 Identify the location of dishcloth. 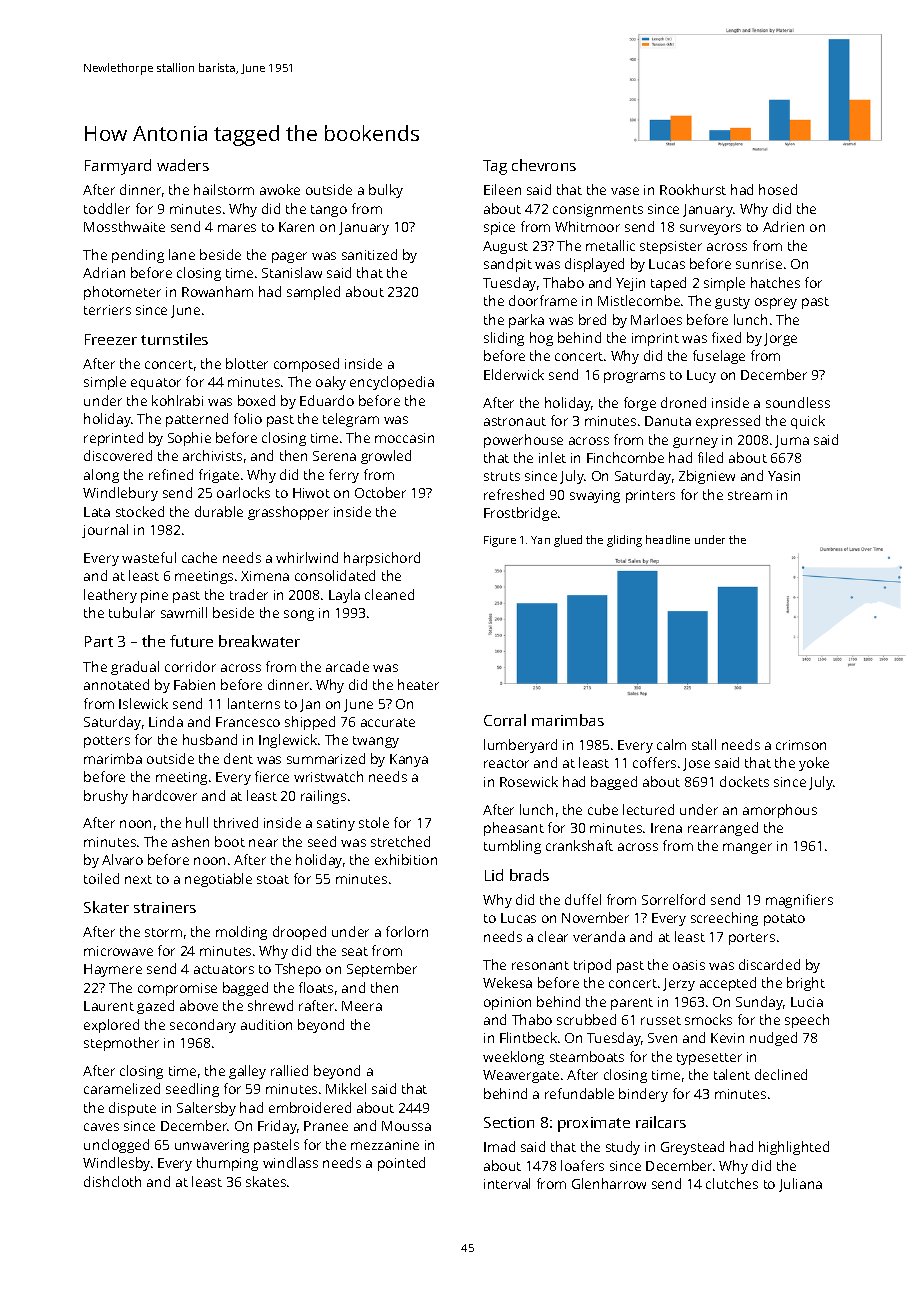
(112, 1181).
